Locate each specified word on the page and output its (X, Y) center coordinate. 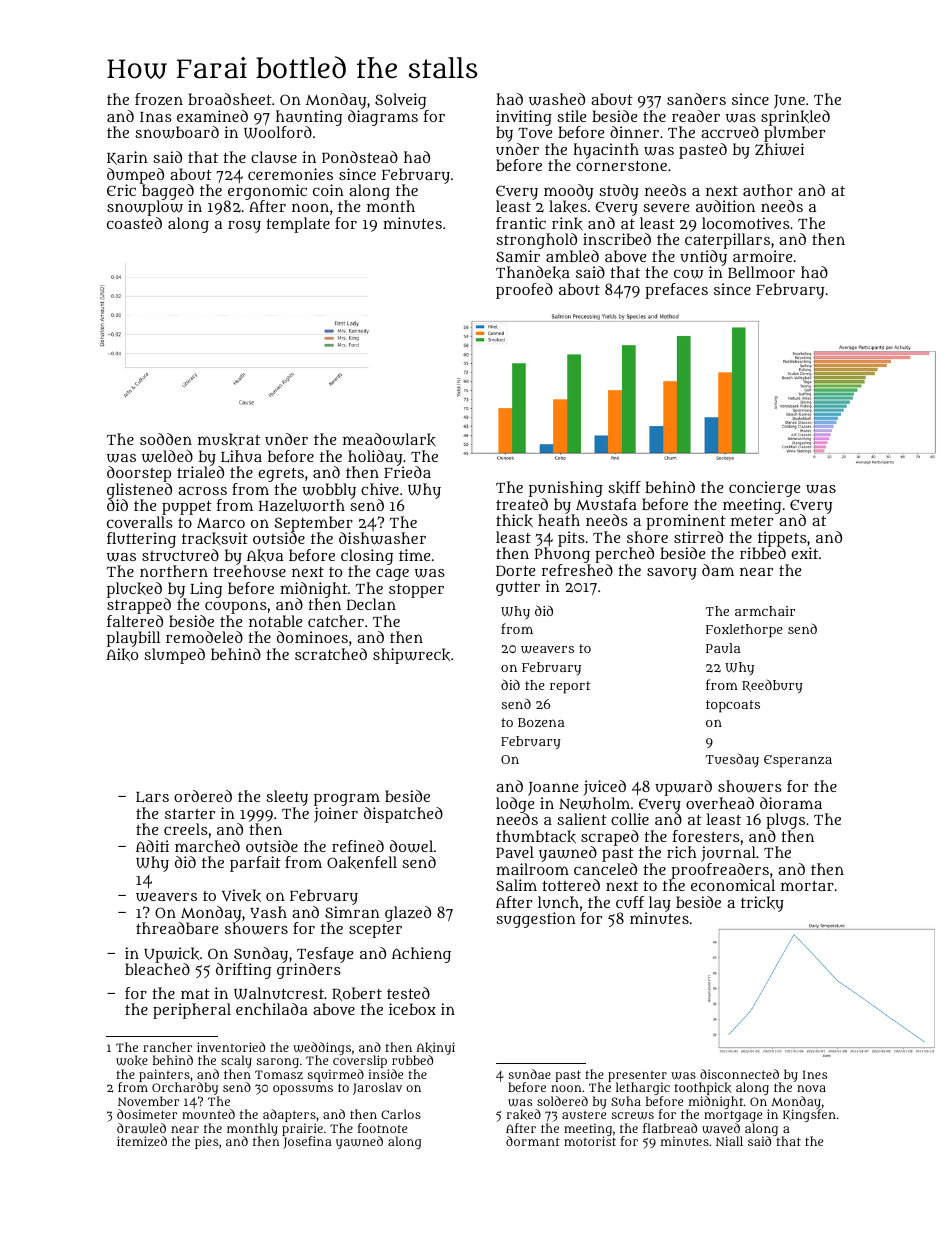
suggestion (536, 920)
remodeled (204, 637)
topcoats (733, 706)
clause (274, 157)
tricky (762, 904)
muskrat (229, 439)
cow (689, 274)
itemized (142, 1141)
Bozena (541, 722)
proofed (524, 291)
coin (328, 190)
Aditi (152, 846)
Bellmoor (761, 272)
